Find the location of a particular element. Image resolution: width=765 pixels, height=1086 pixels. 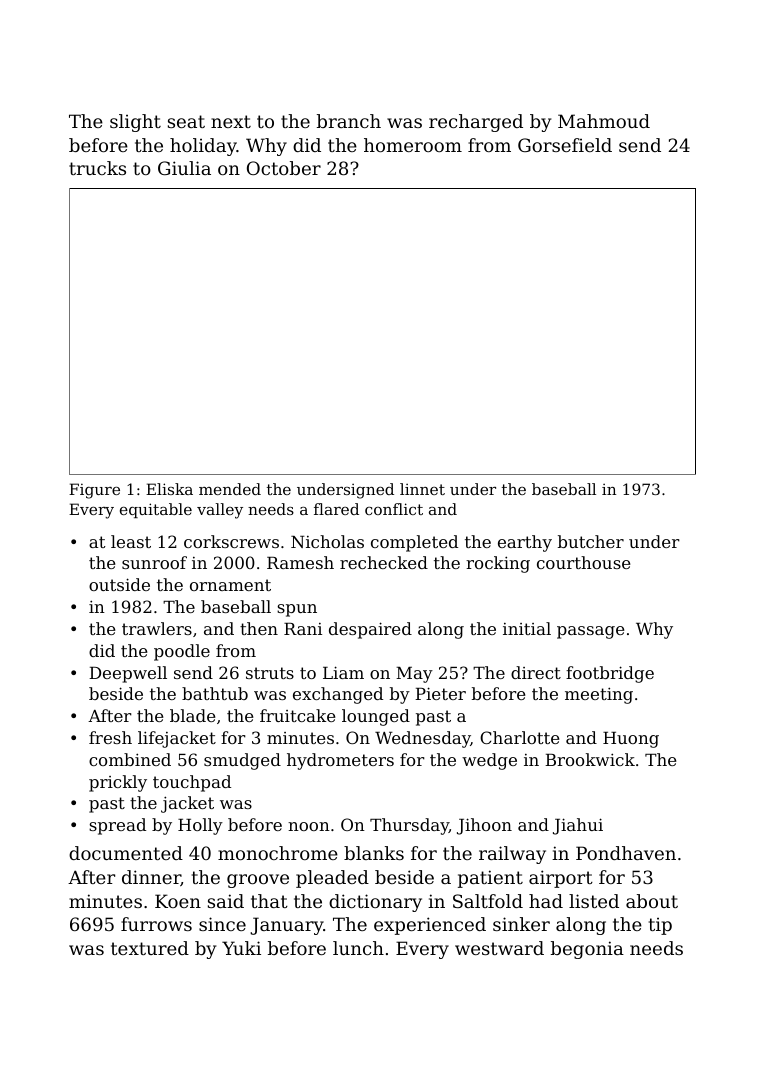

butcher is located at coordinates (591, 541).
